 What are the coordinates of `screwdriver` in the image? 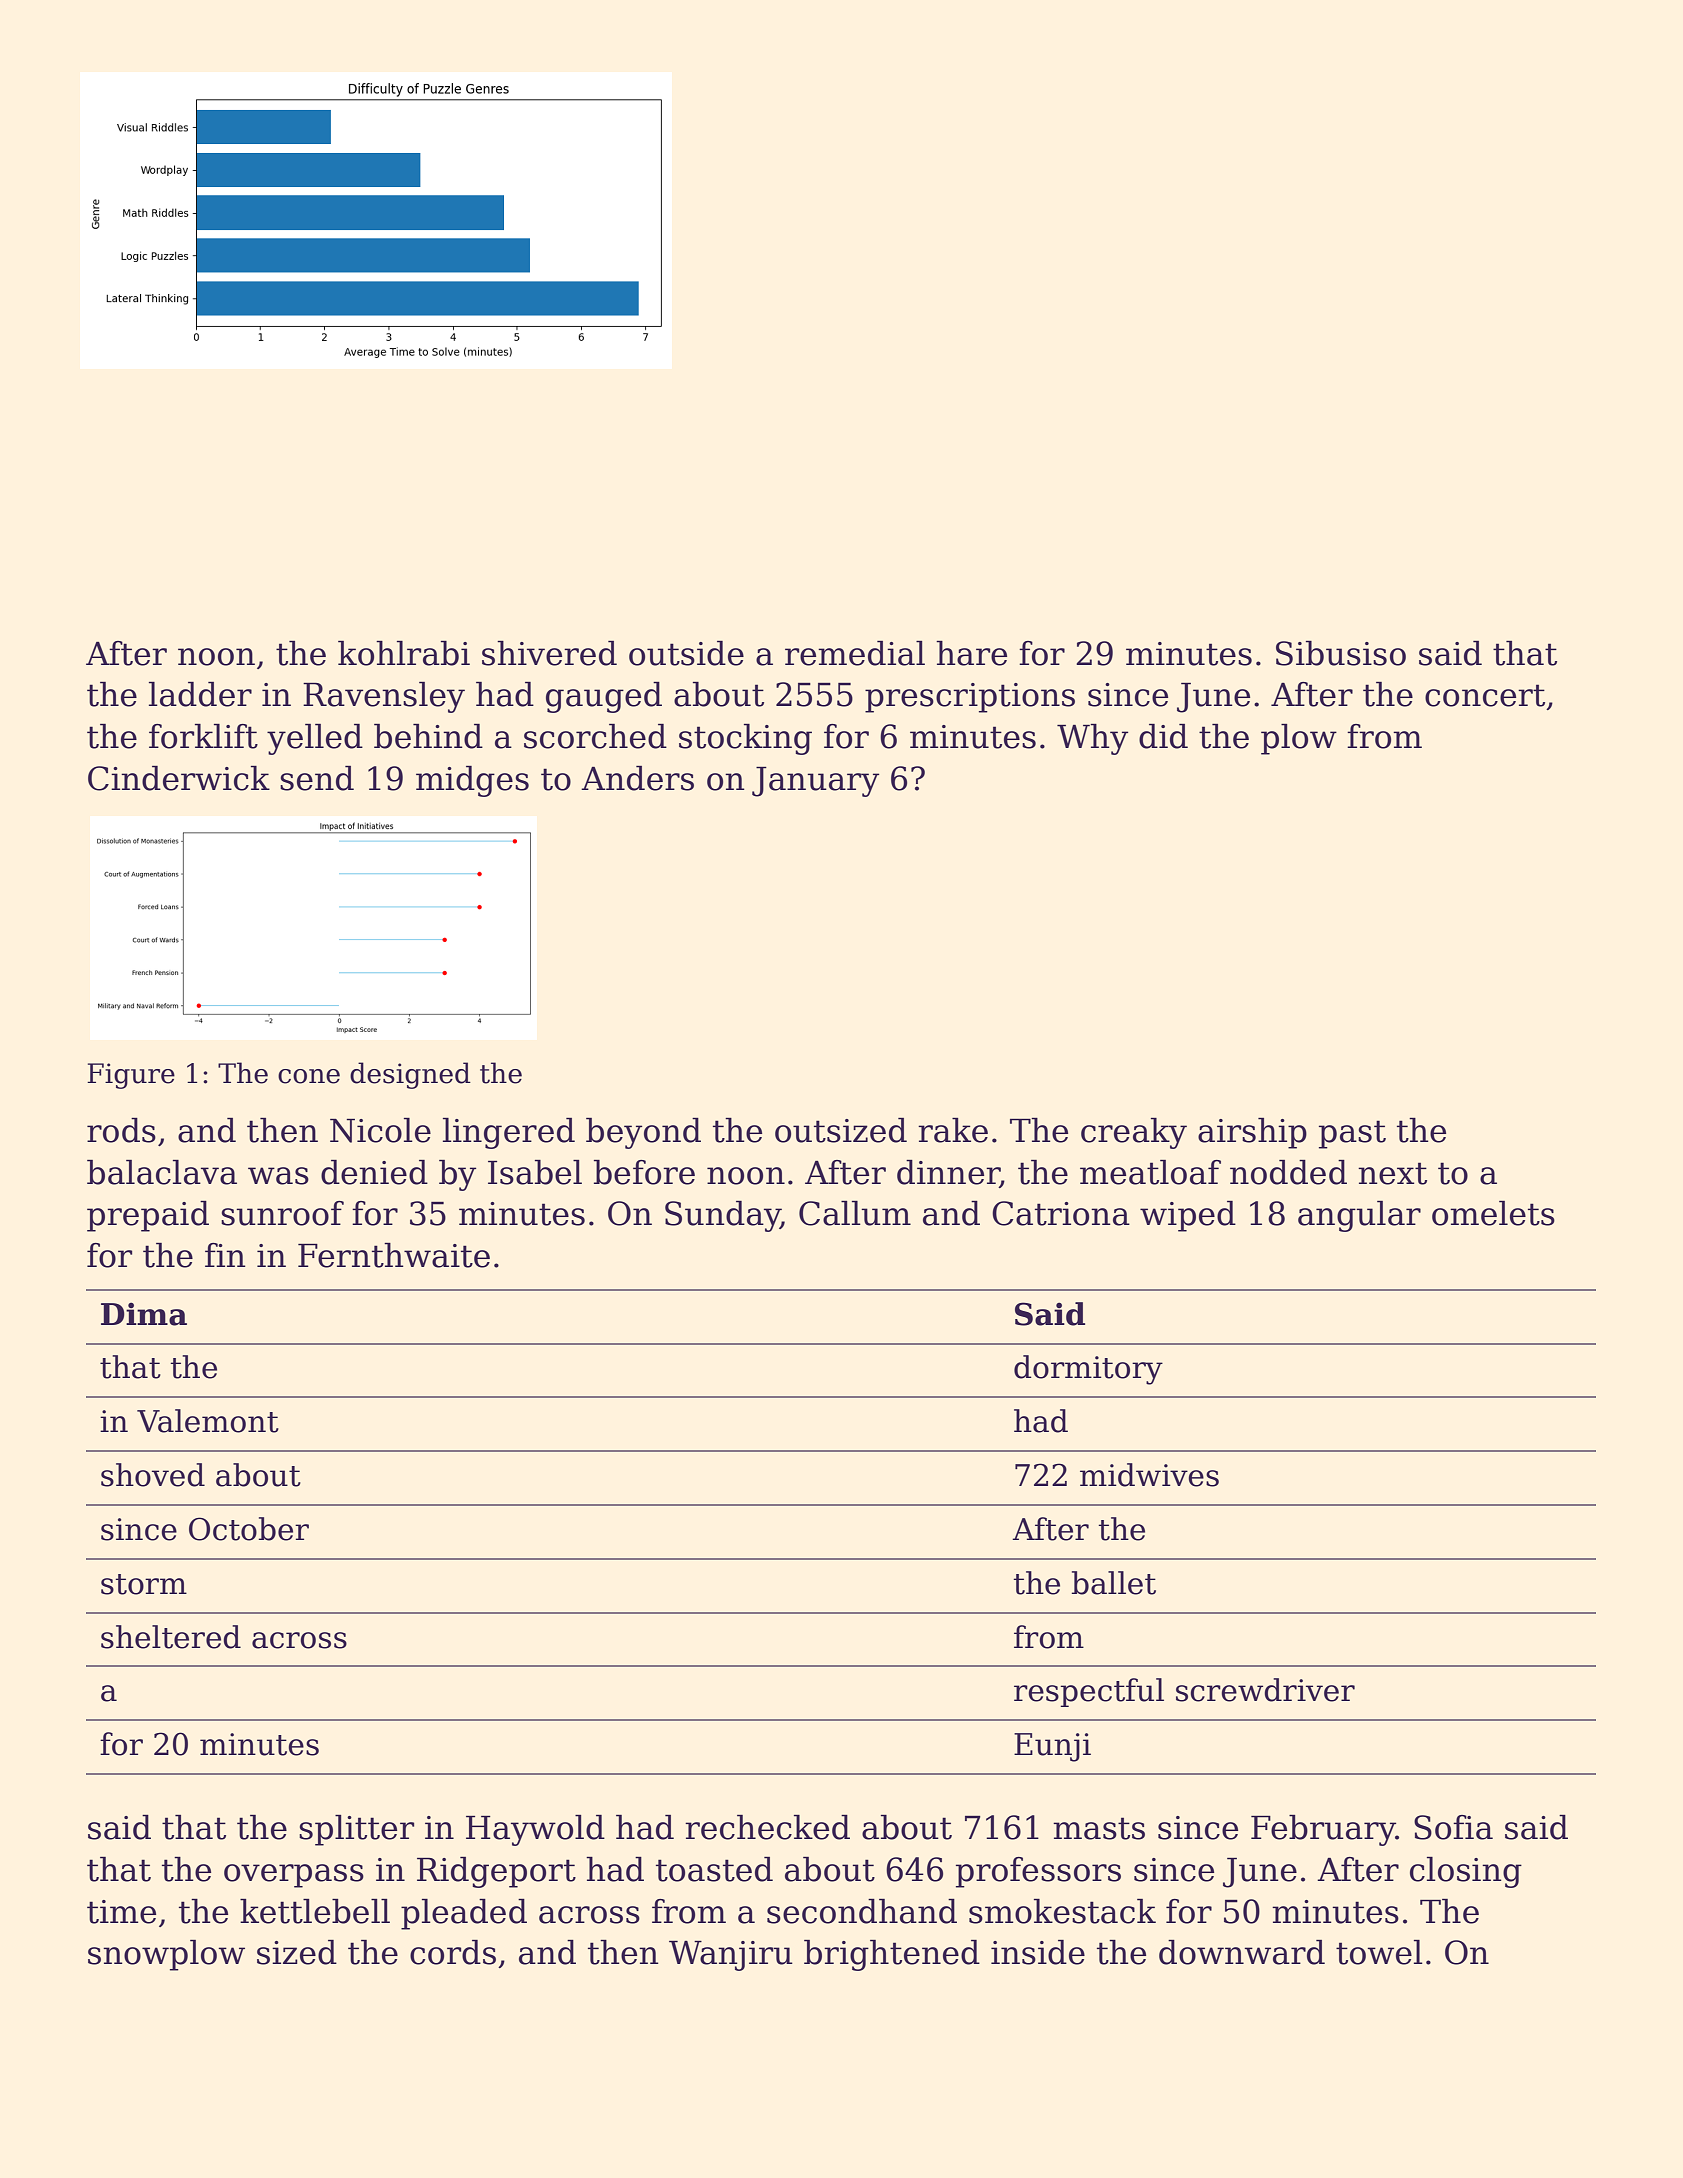 It's located at (1265, 1690).
